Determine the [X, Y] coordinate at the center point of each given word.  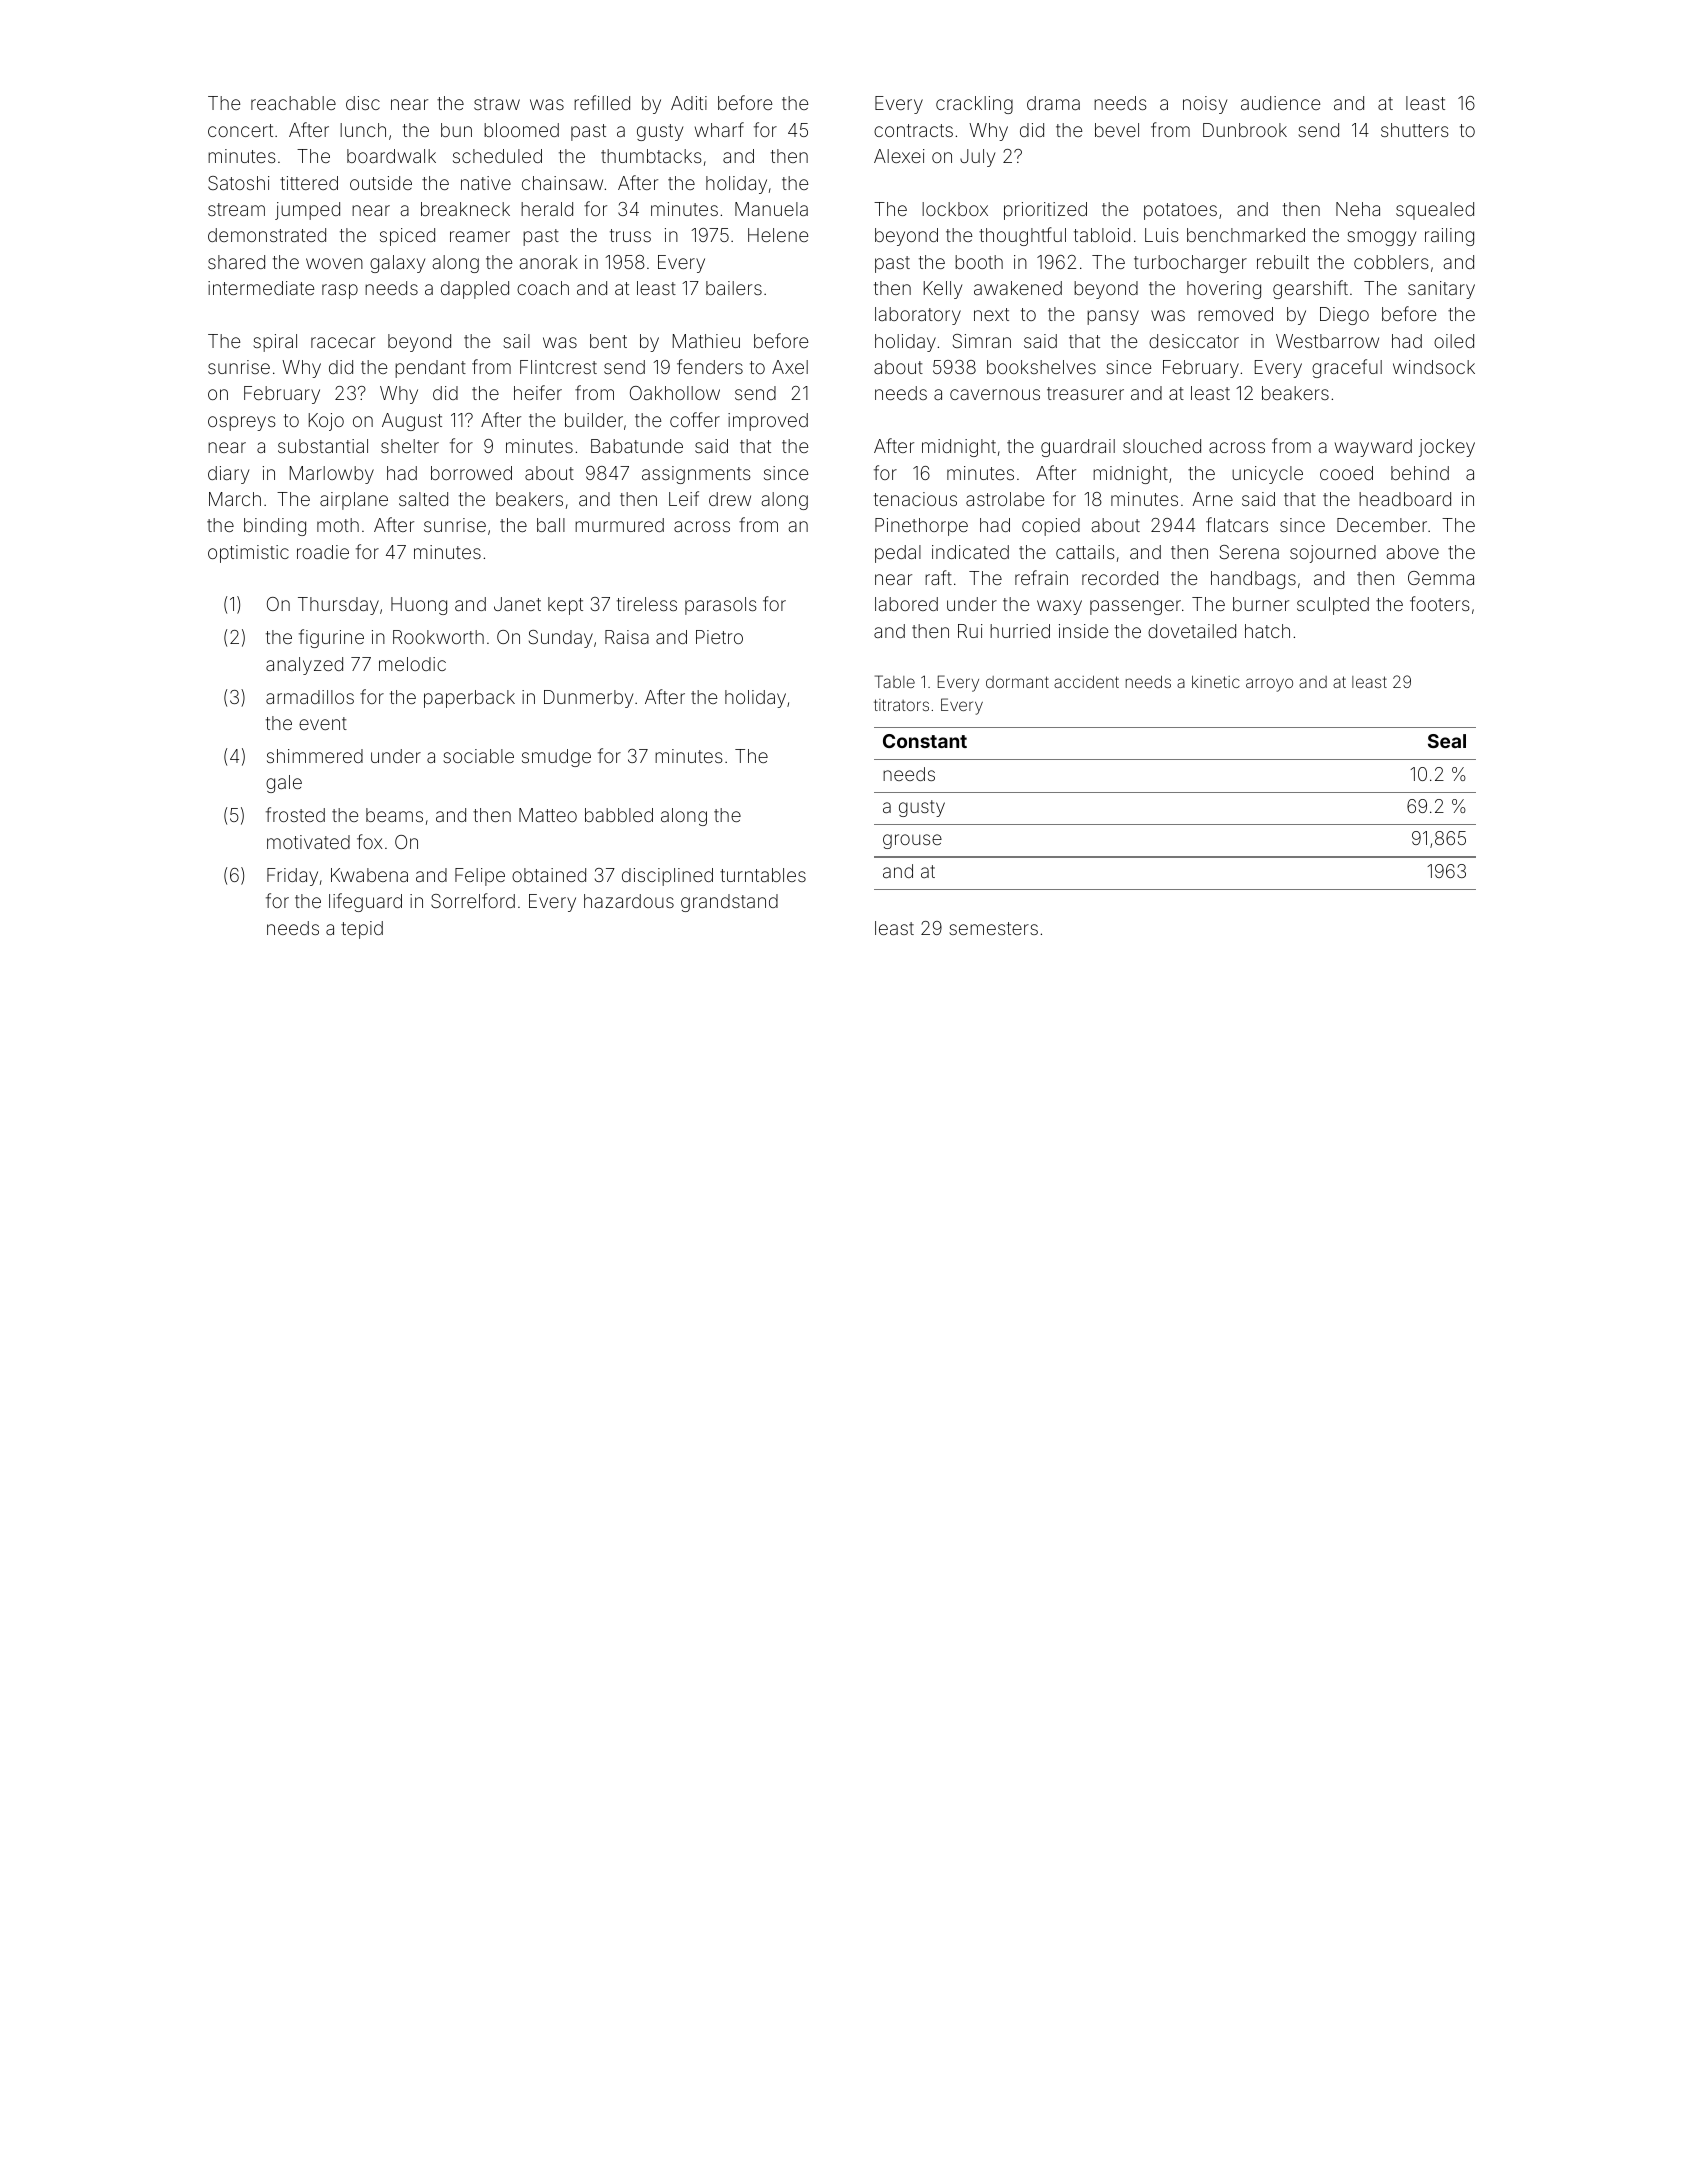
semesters [993, 928]
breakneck [465, 209]
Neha [1358, 209]
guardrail [1078, 448]
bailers [734, 288]
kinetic [1216, 682]
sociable [478, 756]
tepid [362, 930]
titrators [901, 705]
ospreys [242, 423]
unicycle [1267, 475]
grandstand [729, 903]
